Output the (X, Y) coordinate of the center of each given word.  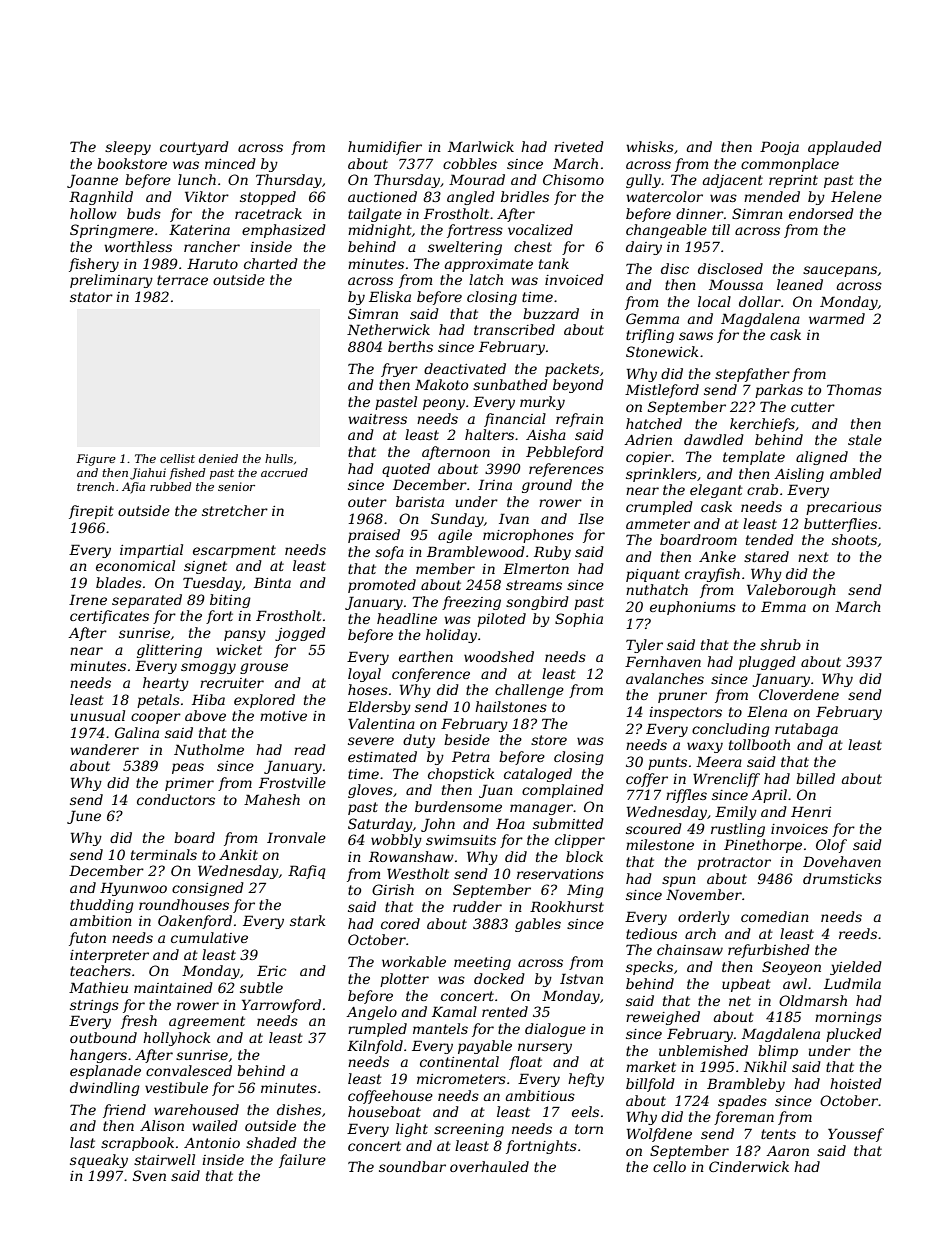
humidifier (385, 148)
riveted (579, 146)
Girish (393, 889)
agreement (207, 1022)
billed (815, 778)
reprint (793, 181)
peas (188, 768)
